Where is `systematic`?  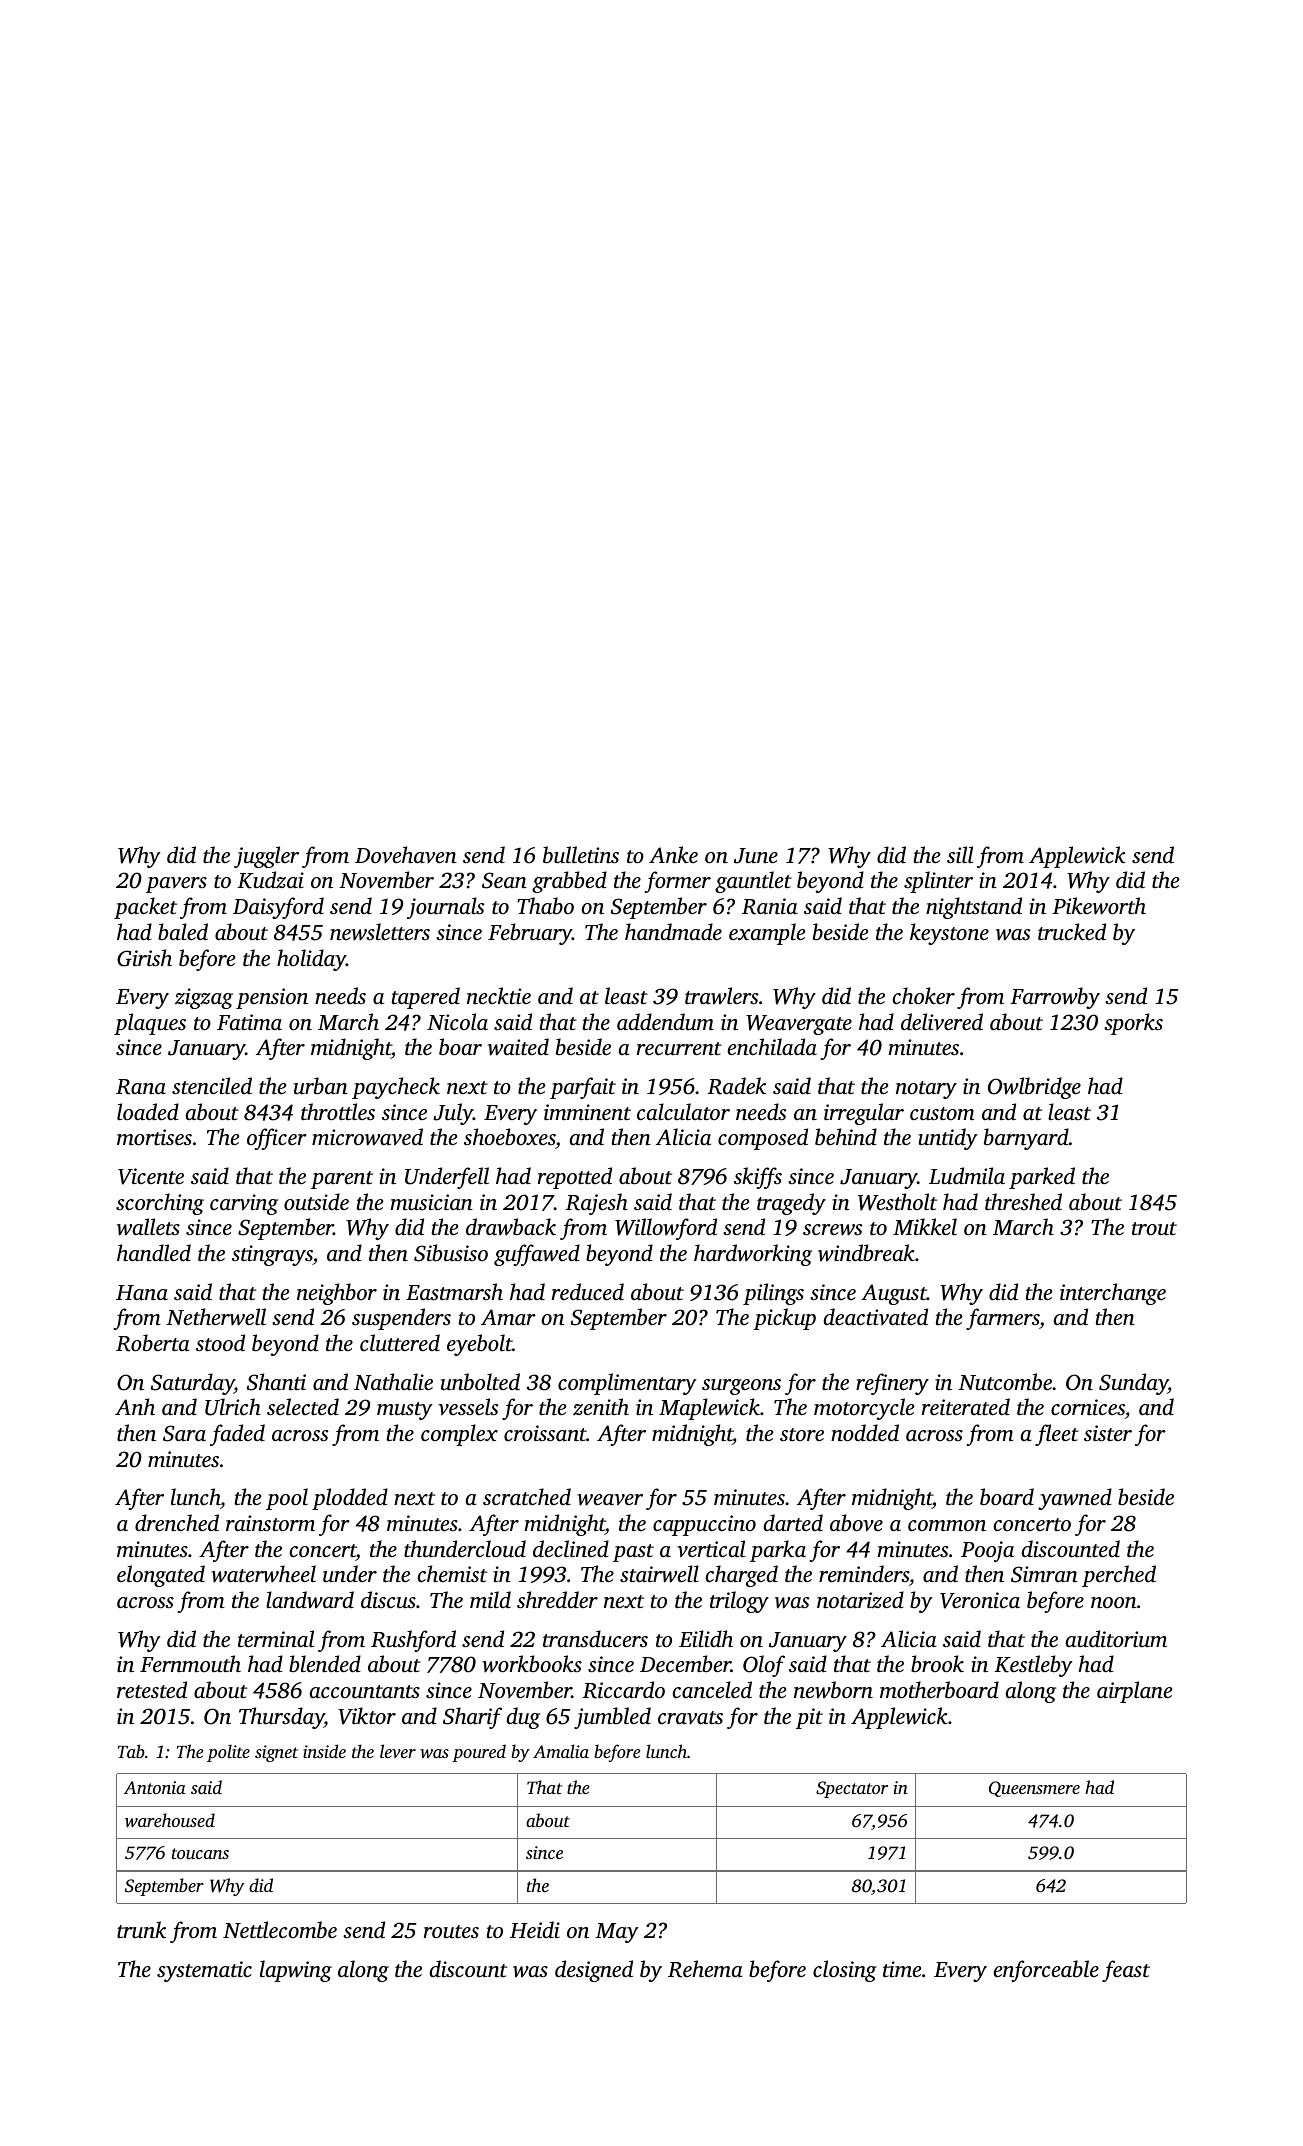 systematic is located at coordinates (204, 1971).
